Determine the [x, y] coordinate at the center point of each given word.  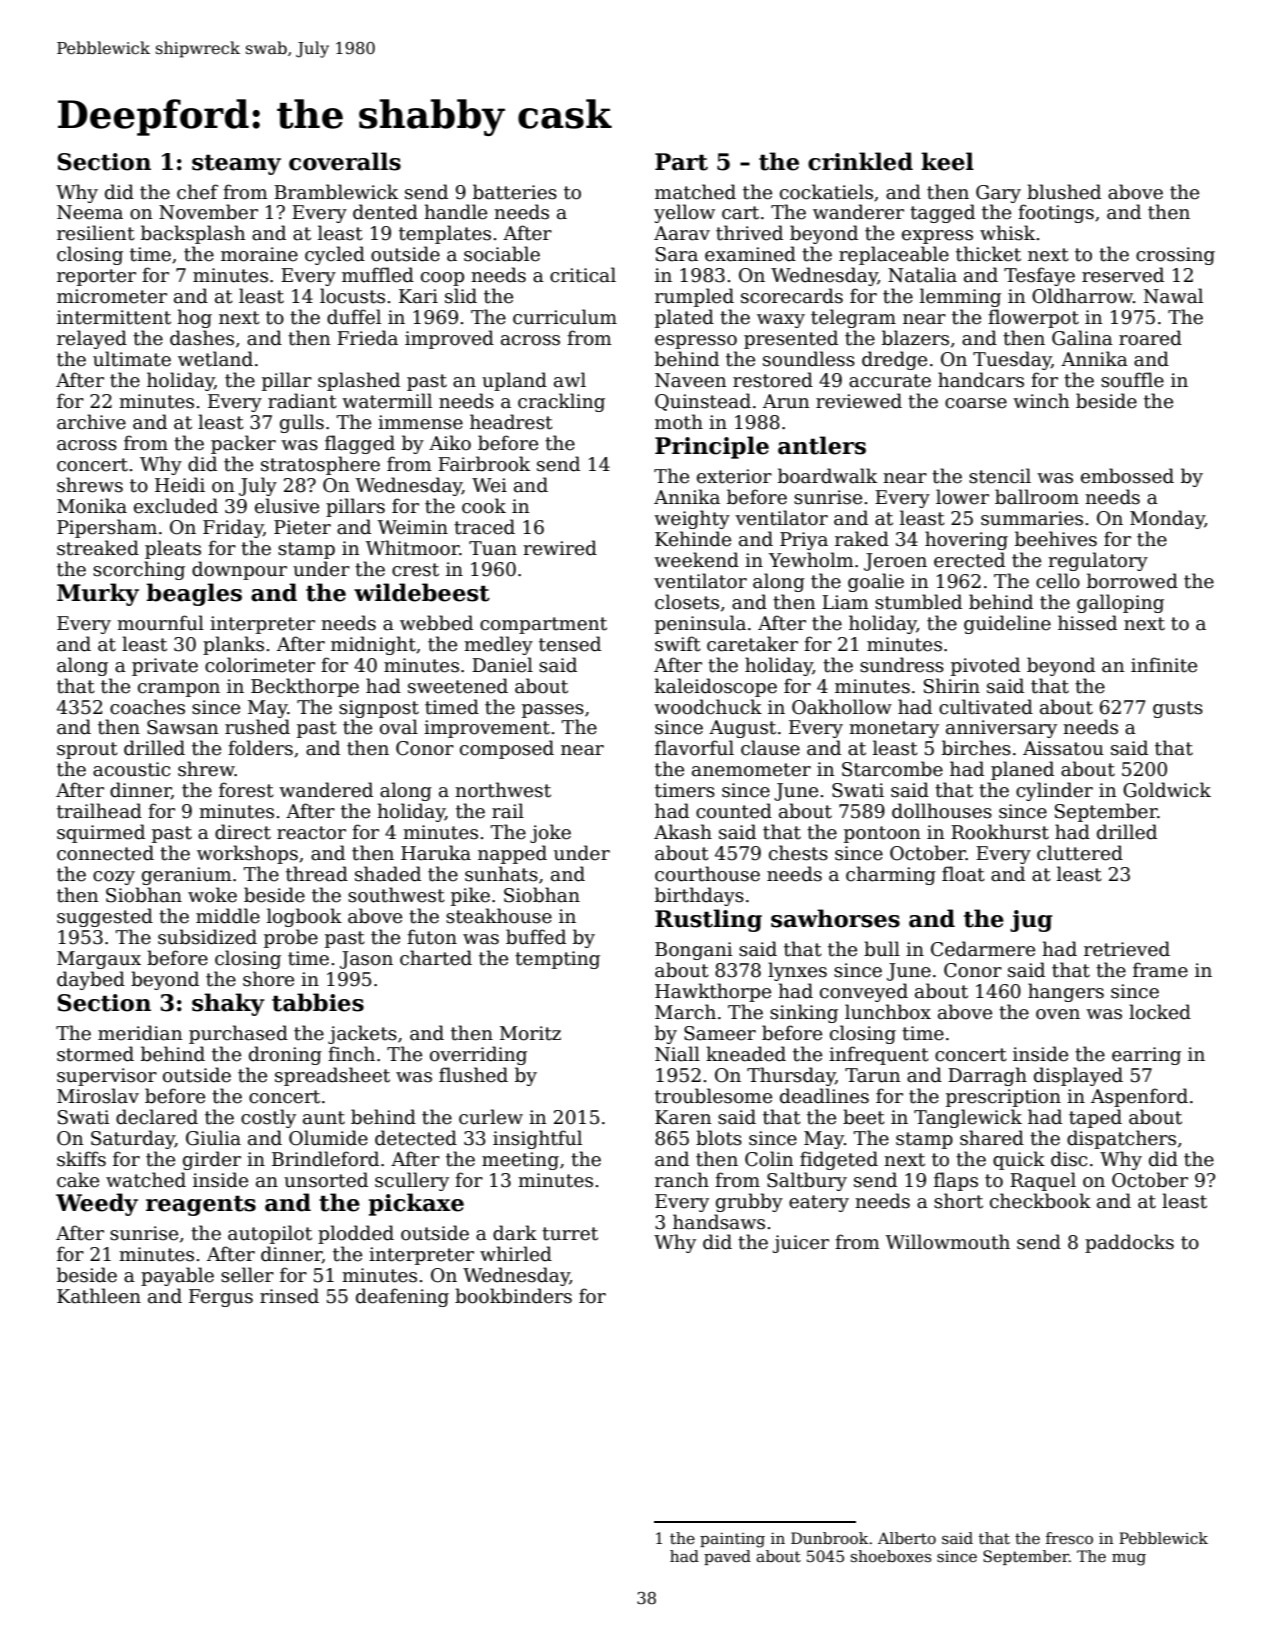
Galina [1082, 338]
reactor [311, 833]
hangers [1066, 992]
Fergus [221, 1298]
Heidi [180, 485]
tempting [557, 960]
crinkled [860, 161]
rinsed [289, 1296]
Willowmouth [948, 1242]
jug [1031, 921]
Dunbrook [829, 1538]
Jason [366, 960]
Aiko [450, 443]
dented [385, 212]
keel [947, 161]
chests [798, 853]
